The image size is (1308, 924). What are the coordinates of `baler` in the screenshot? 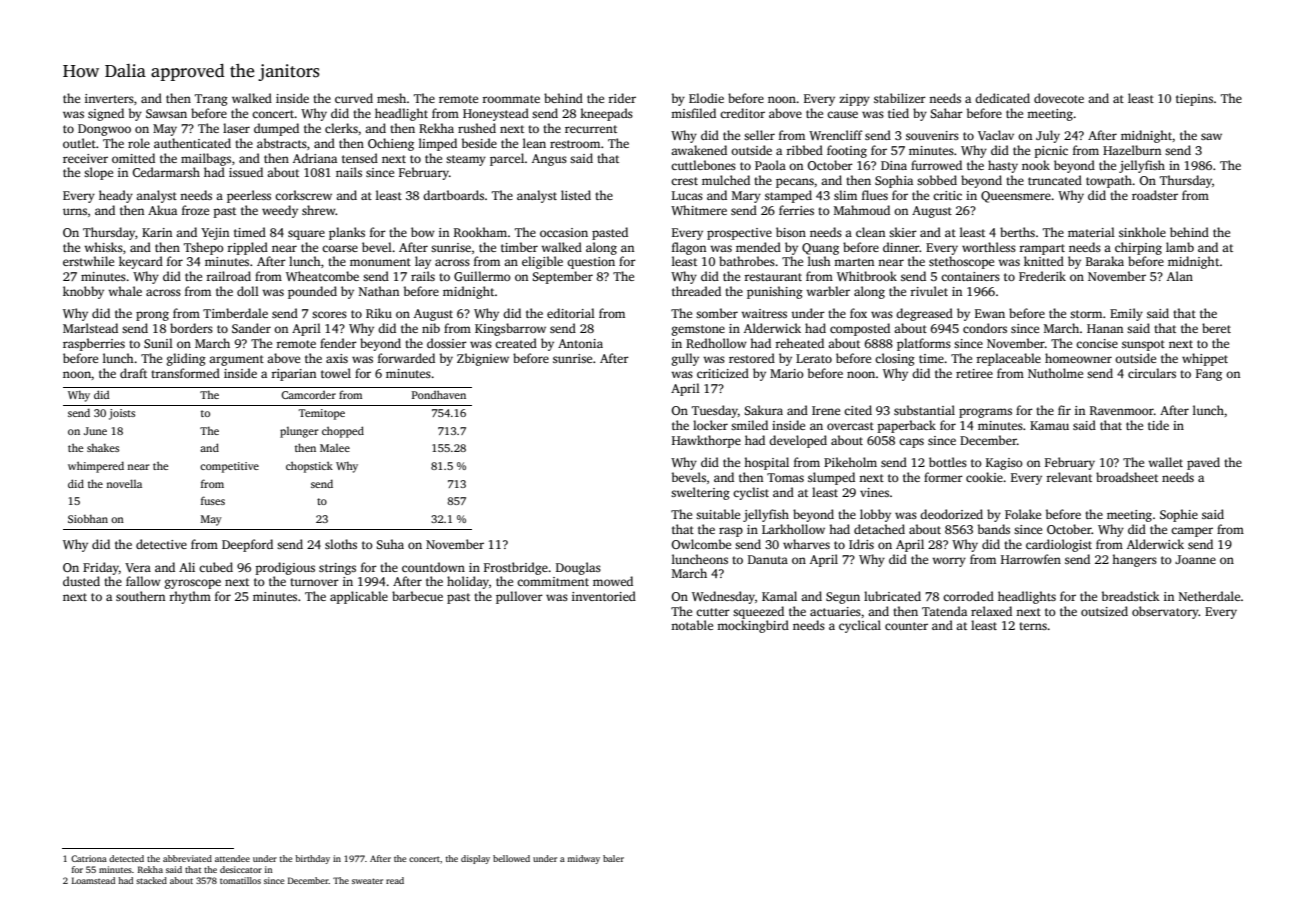 It's located at (613, 858).
